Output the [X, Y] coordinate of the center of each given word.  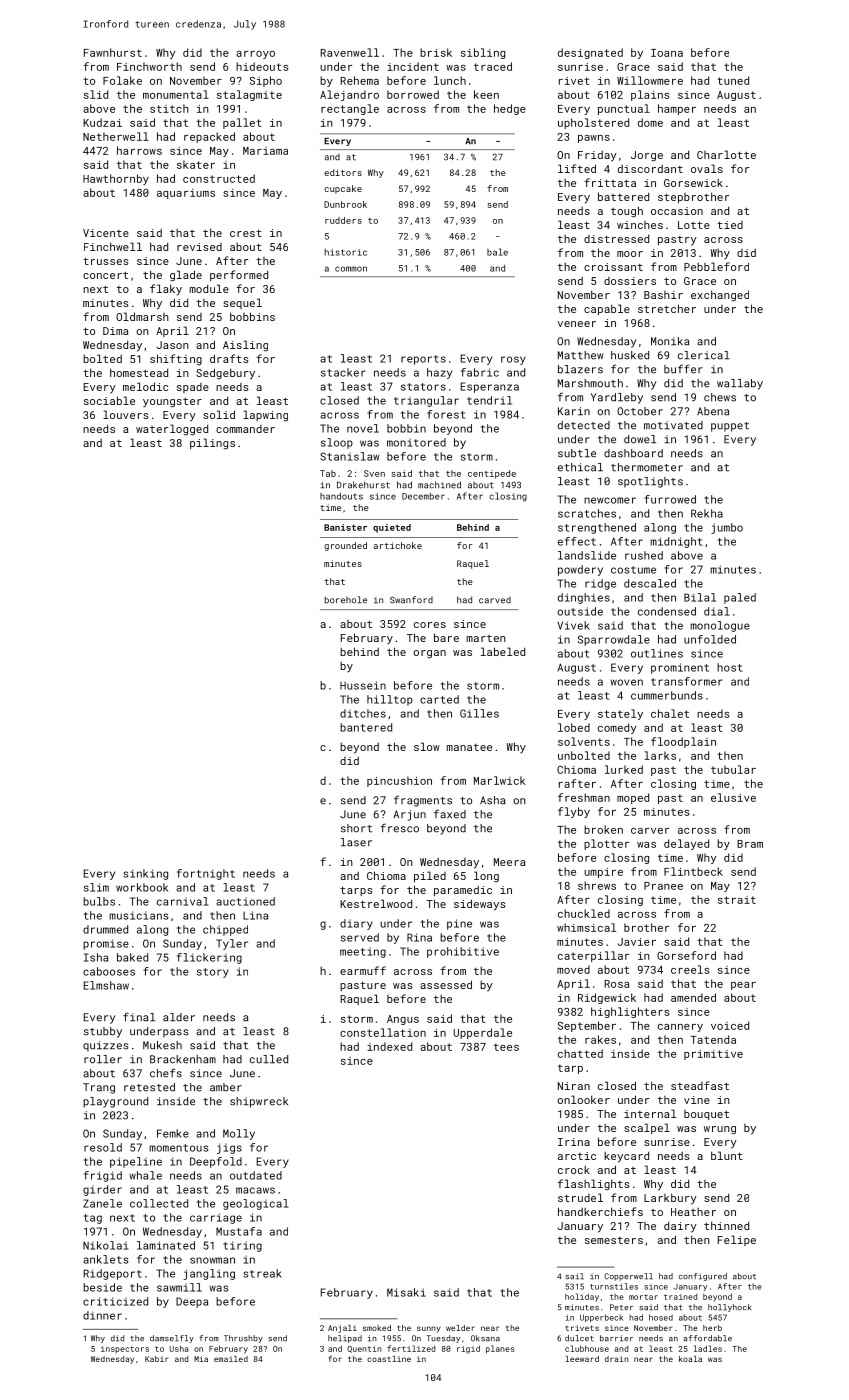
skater [196, 164]
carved [495, 600]
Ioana [667, 53]
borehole [346, 600]
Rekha [707, 513]
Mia [201, 1359]
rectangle [350, 109]
